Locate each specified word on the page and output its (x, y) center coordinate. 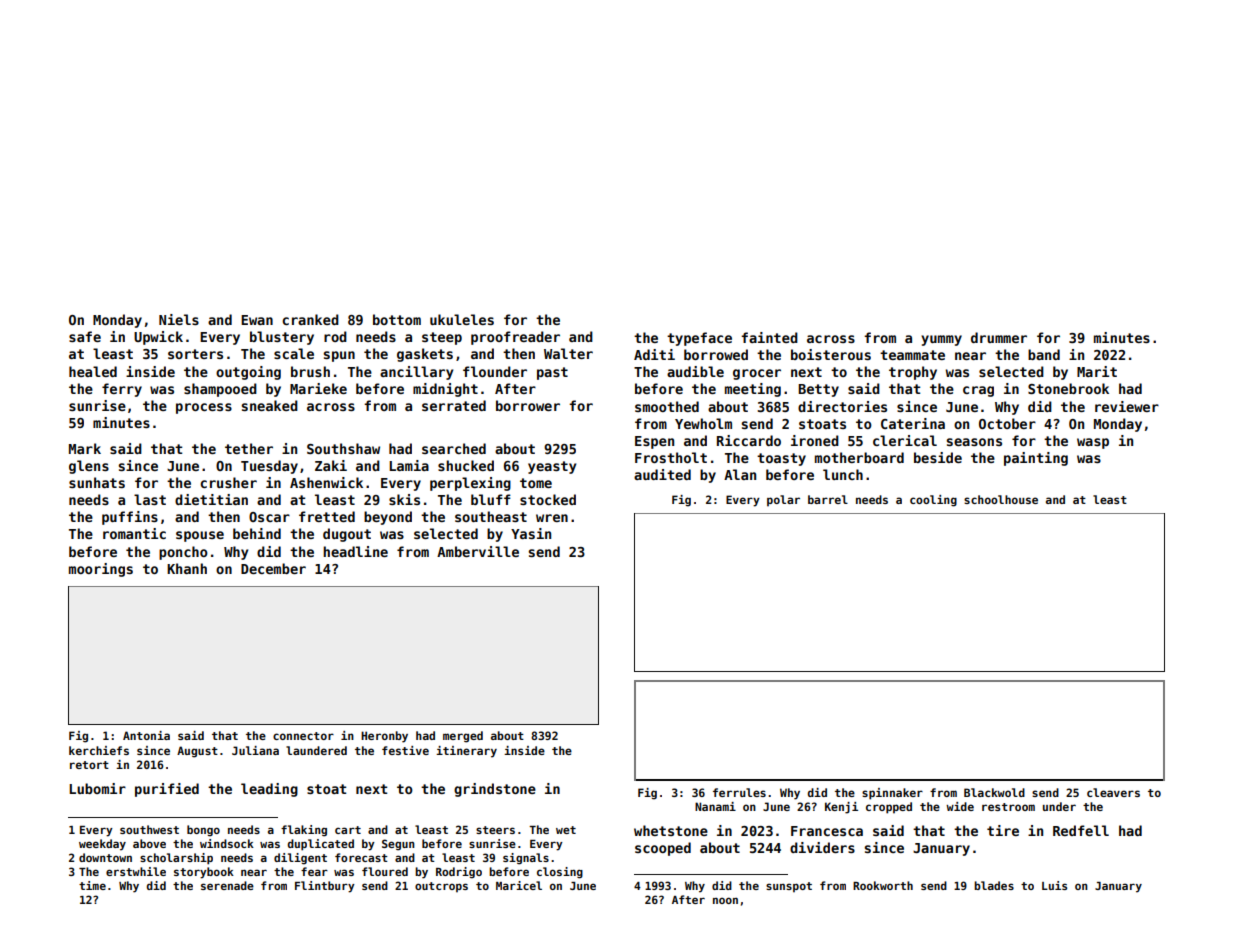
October (1007, 423)
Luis (1054, 885)
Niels (179, 319)
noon (725, 900)
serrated (454, 405)
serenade (227, 885)
